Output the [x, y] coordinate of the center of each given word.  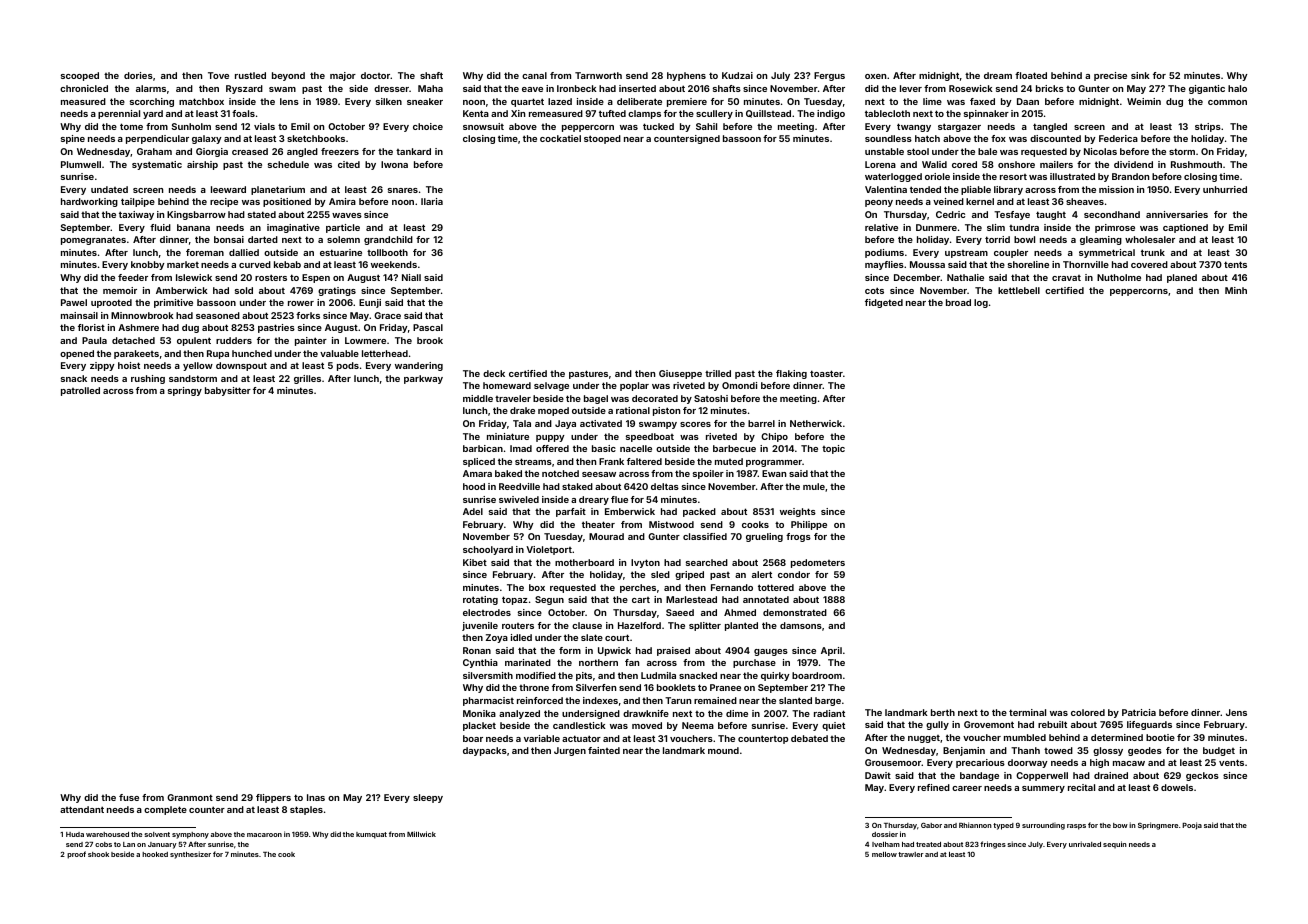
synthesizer [190, 855]
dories [138, 75]
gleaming [1101, 240]
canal [534, 75]
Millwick [421, 834]
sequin [1115, 845]
